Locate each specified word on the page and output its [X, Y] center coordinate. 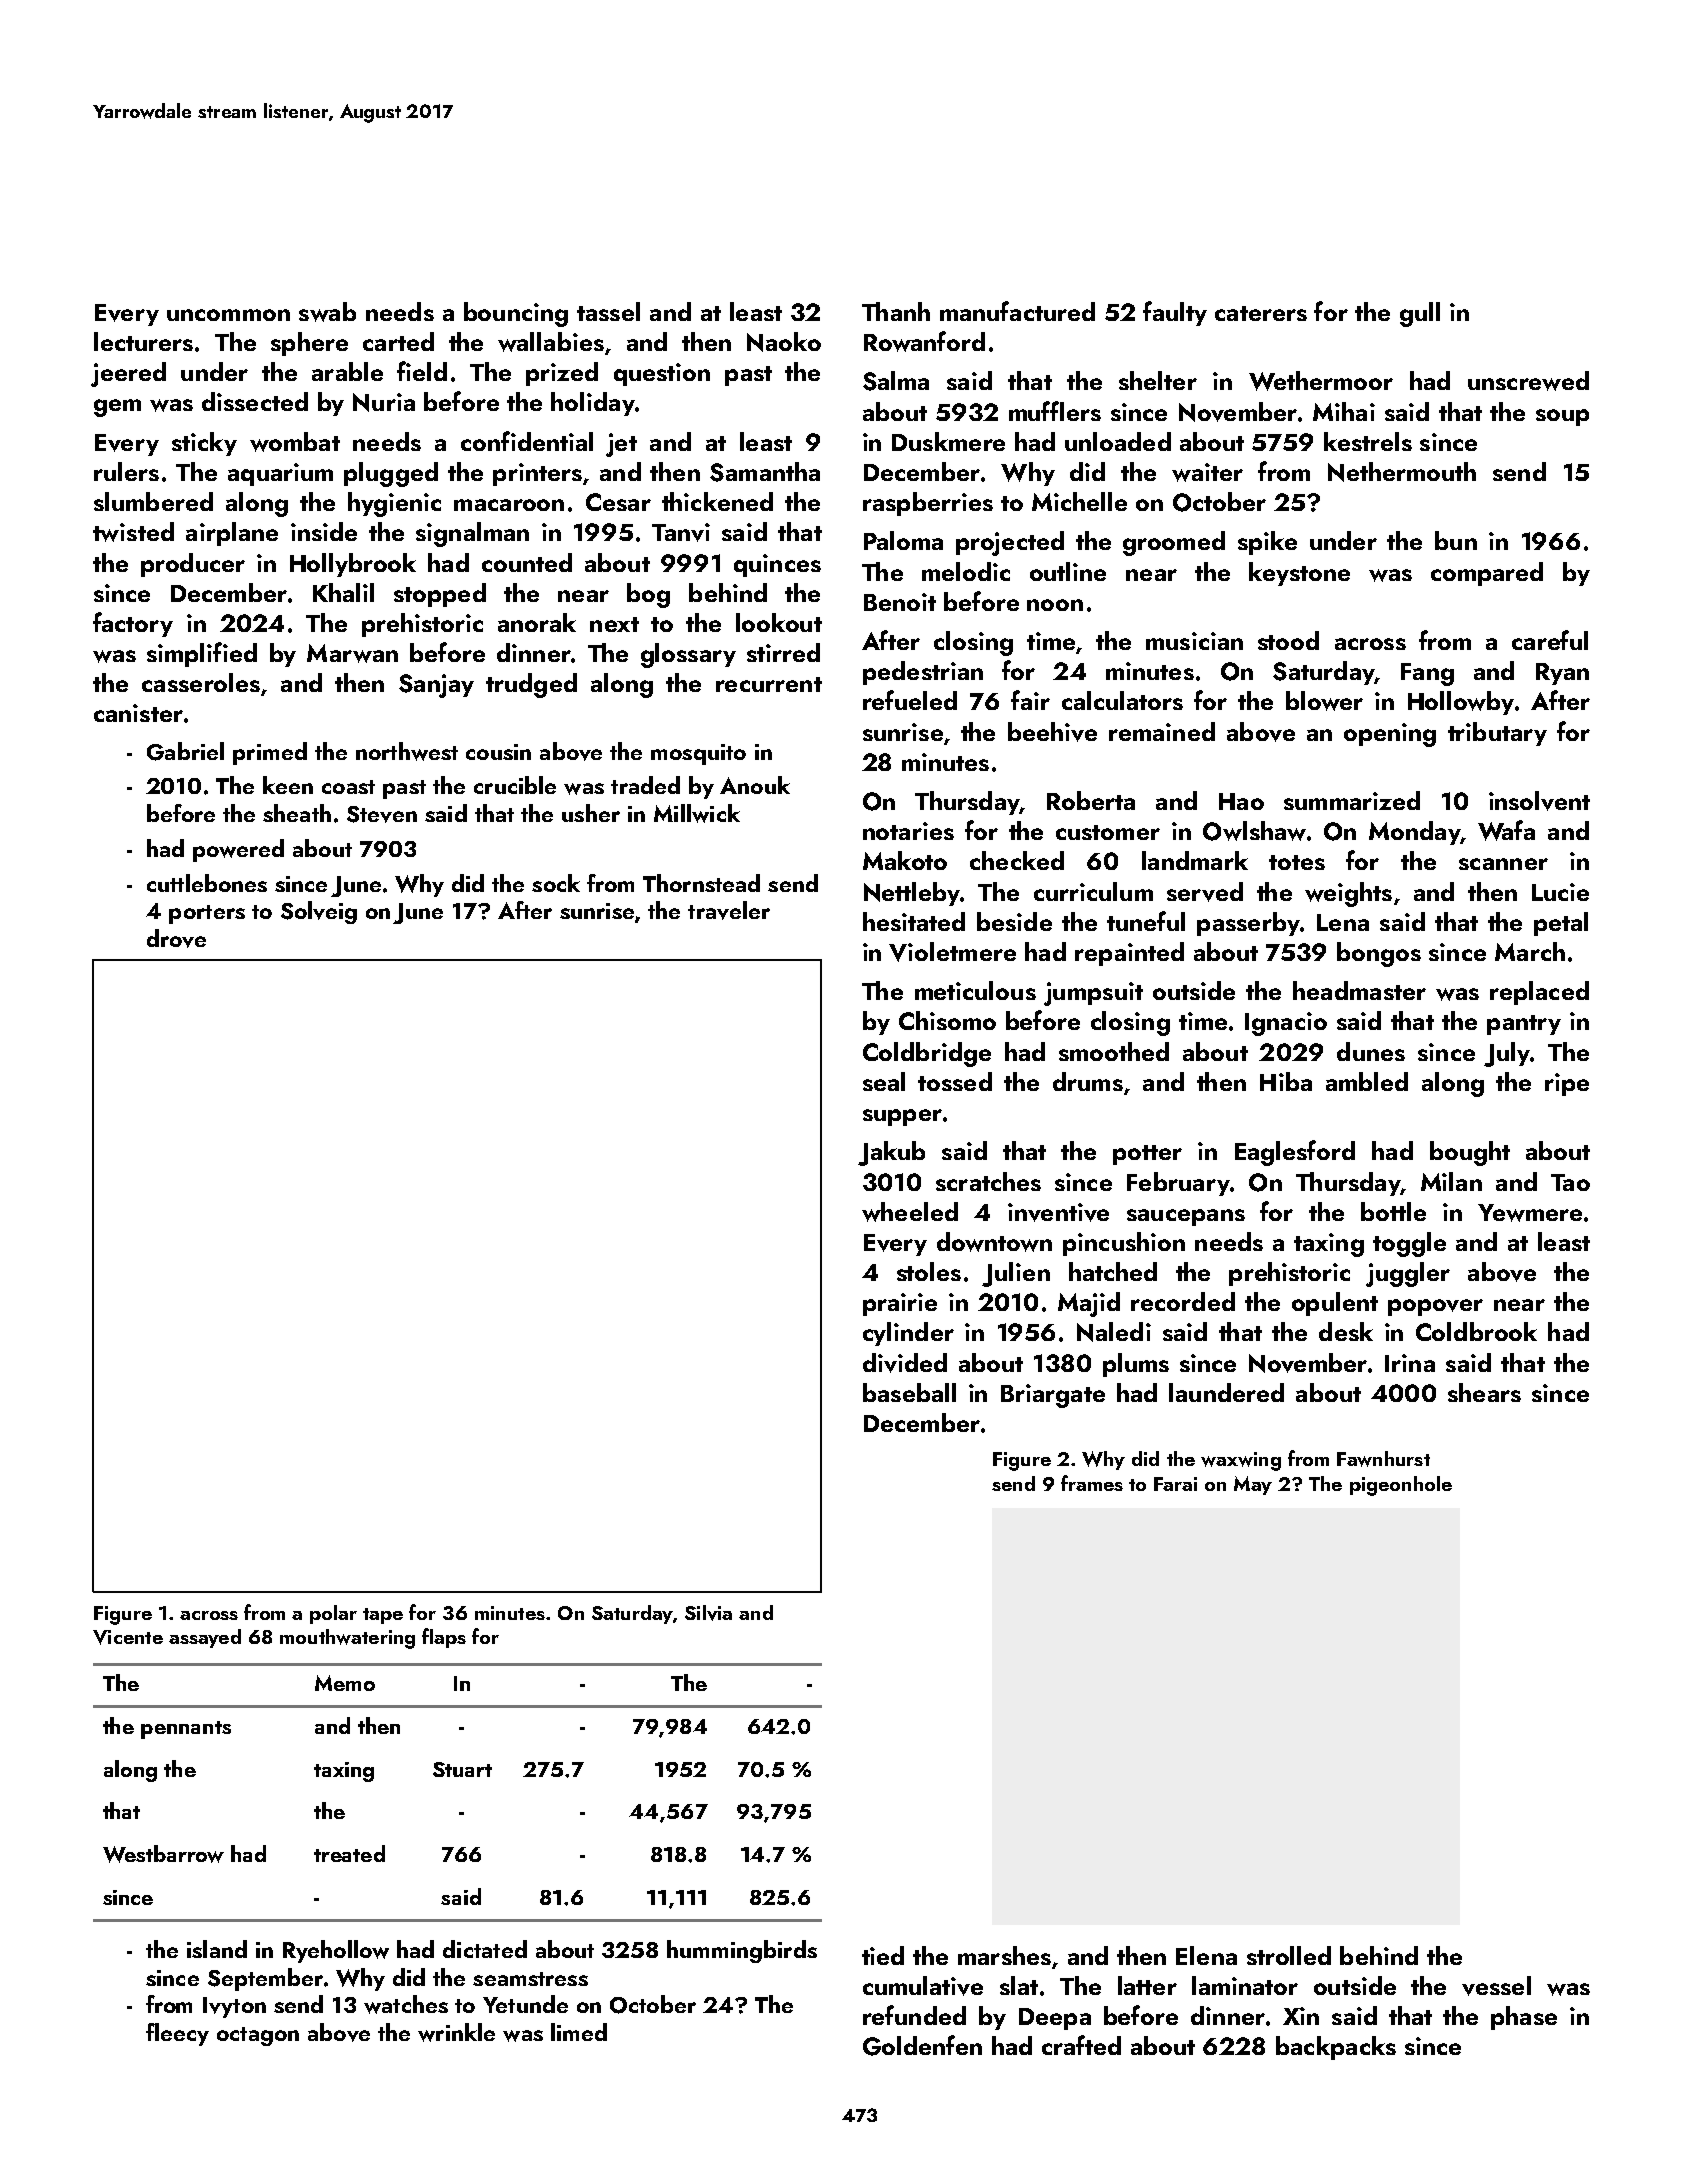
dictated [485, 1949]
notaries [908, 831]
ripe [1567, 1084]
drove [176, 938]
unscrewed [1528, 381]
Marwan [352, 653]
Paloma [903, 540]
